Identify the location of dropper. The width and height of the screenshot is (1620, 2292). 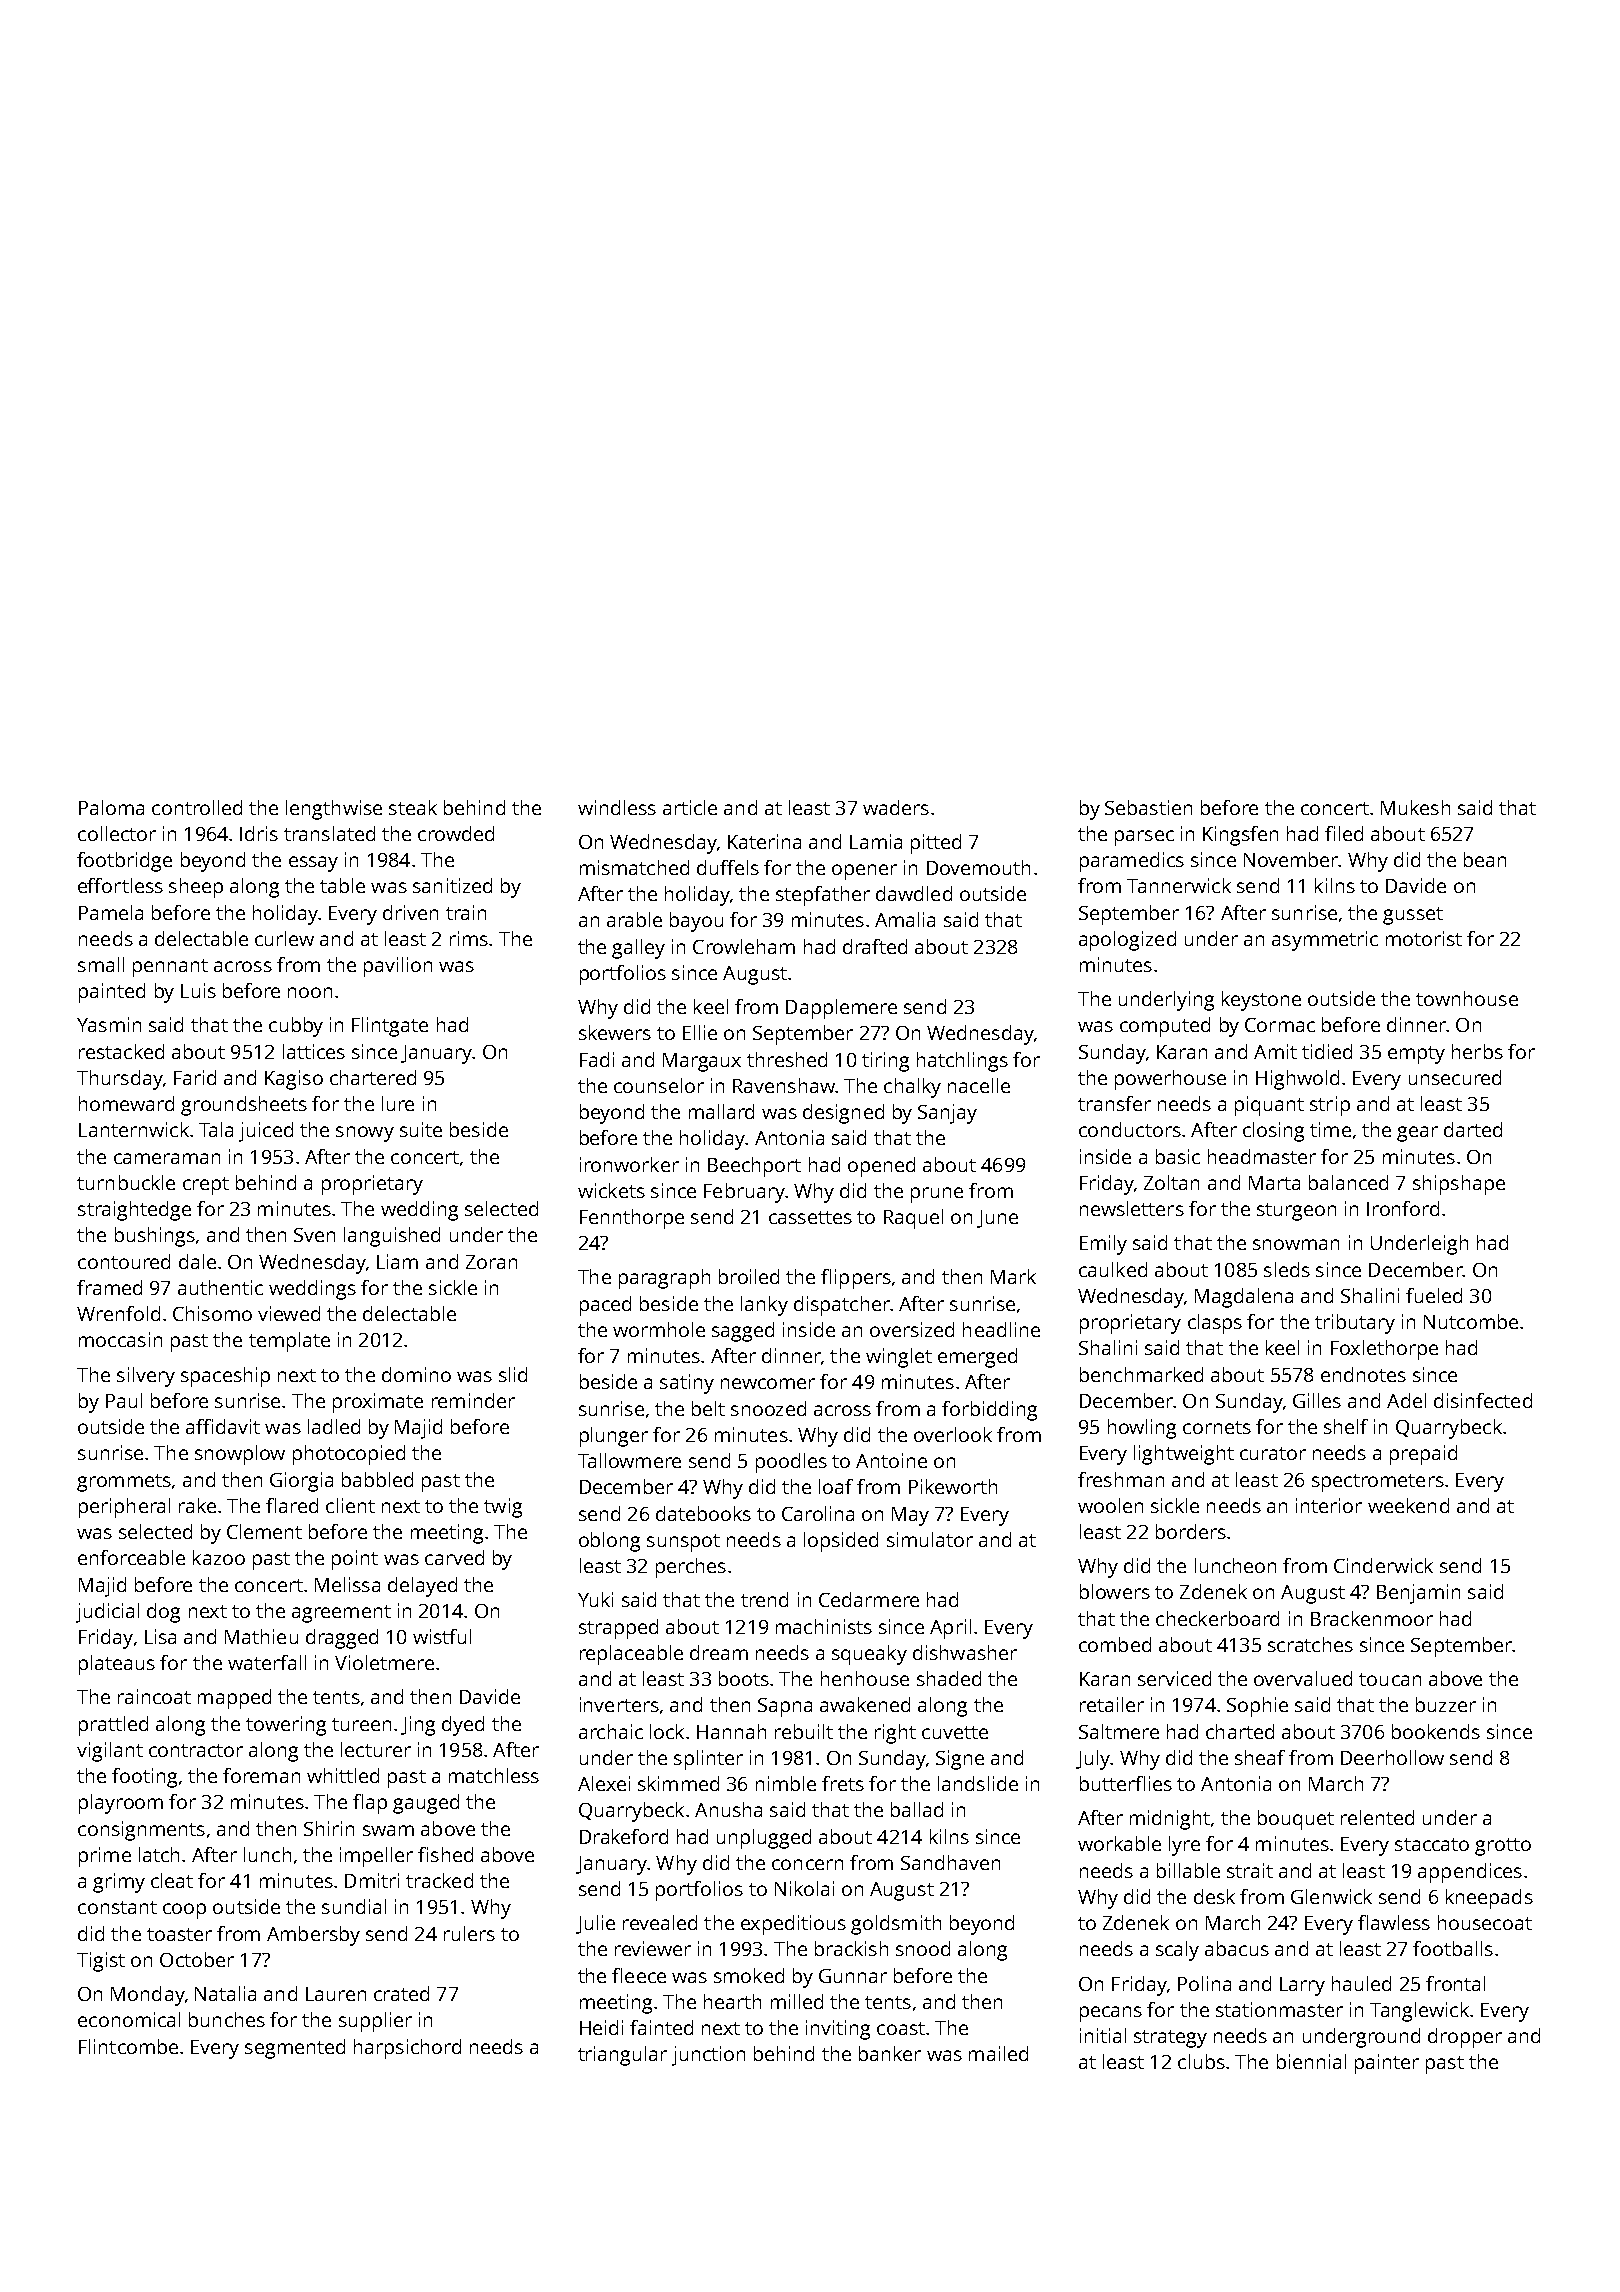
(1465, 2038).
